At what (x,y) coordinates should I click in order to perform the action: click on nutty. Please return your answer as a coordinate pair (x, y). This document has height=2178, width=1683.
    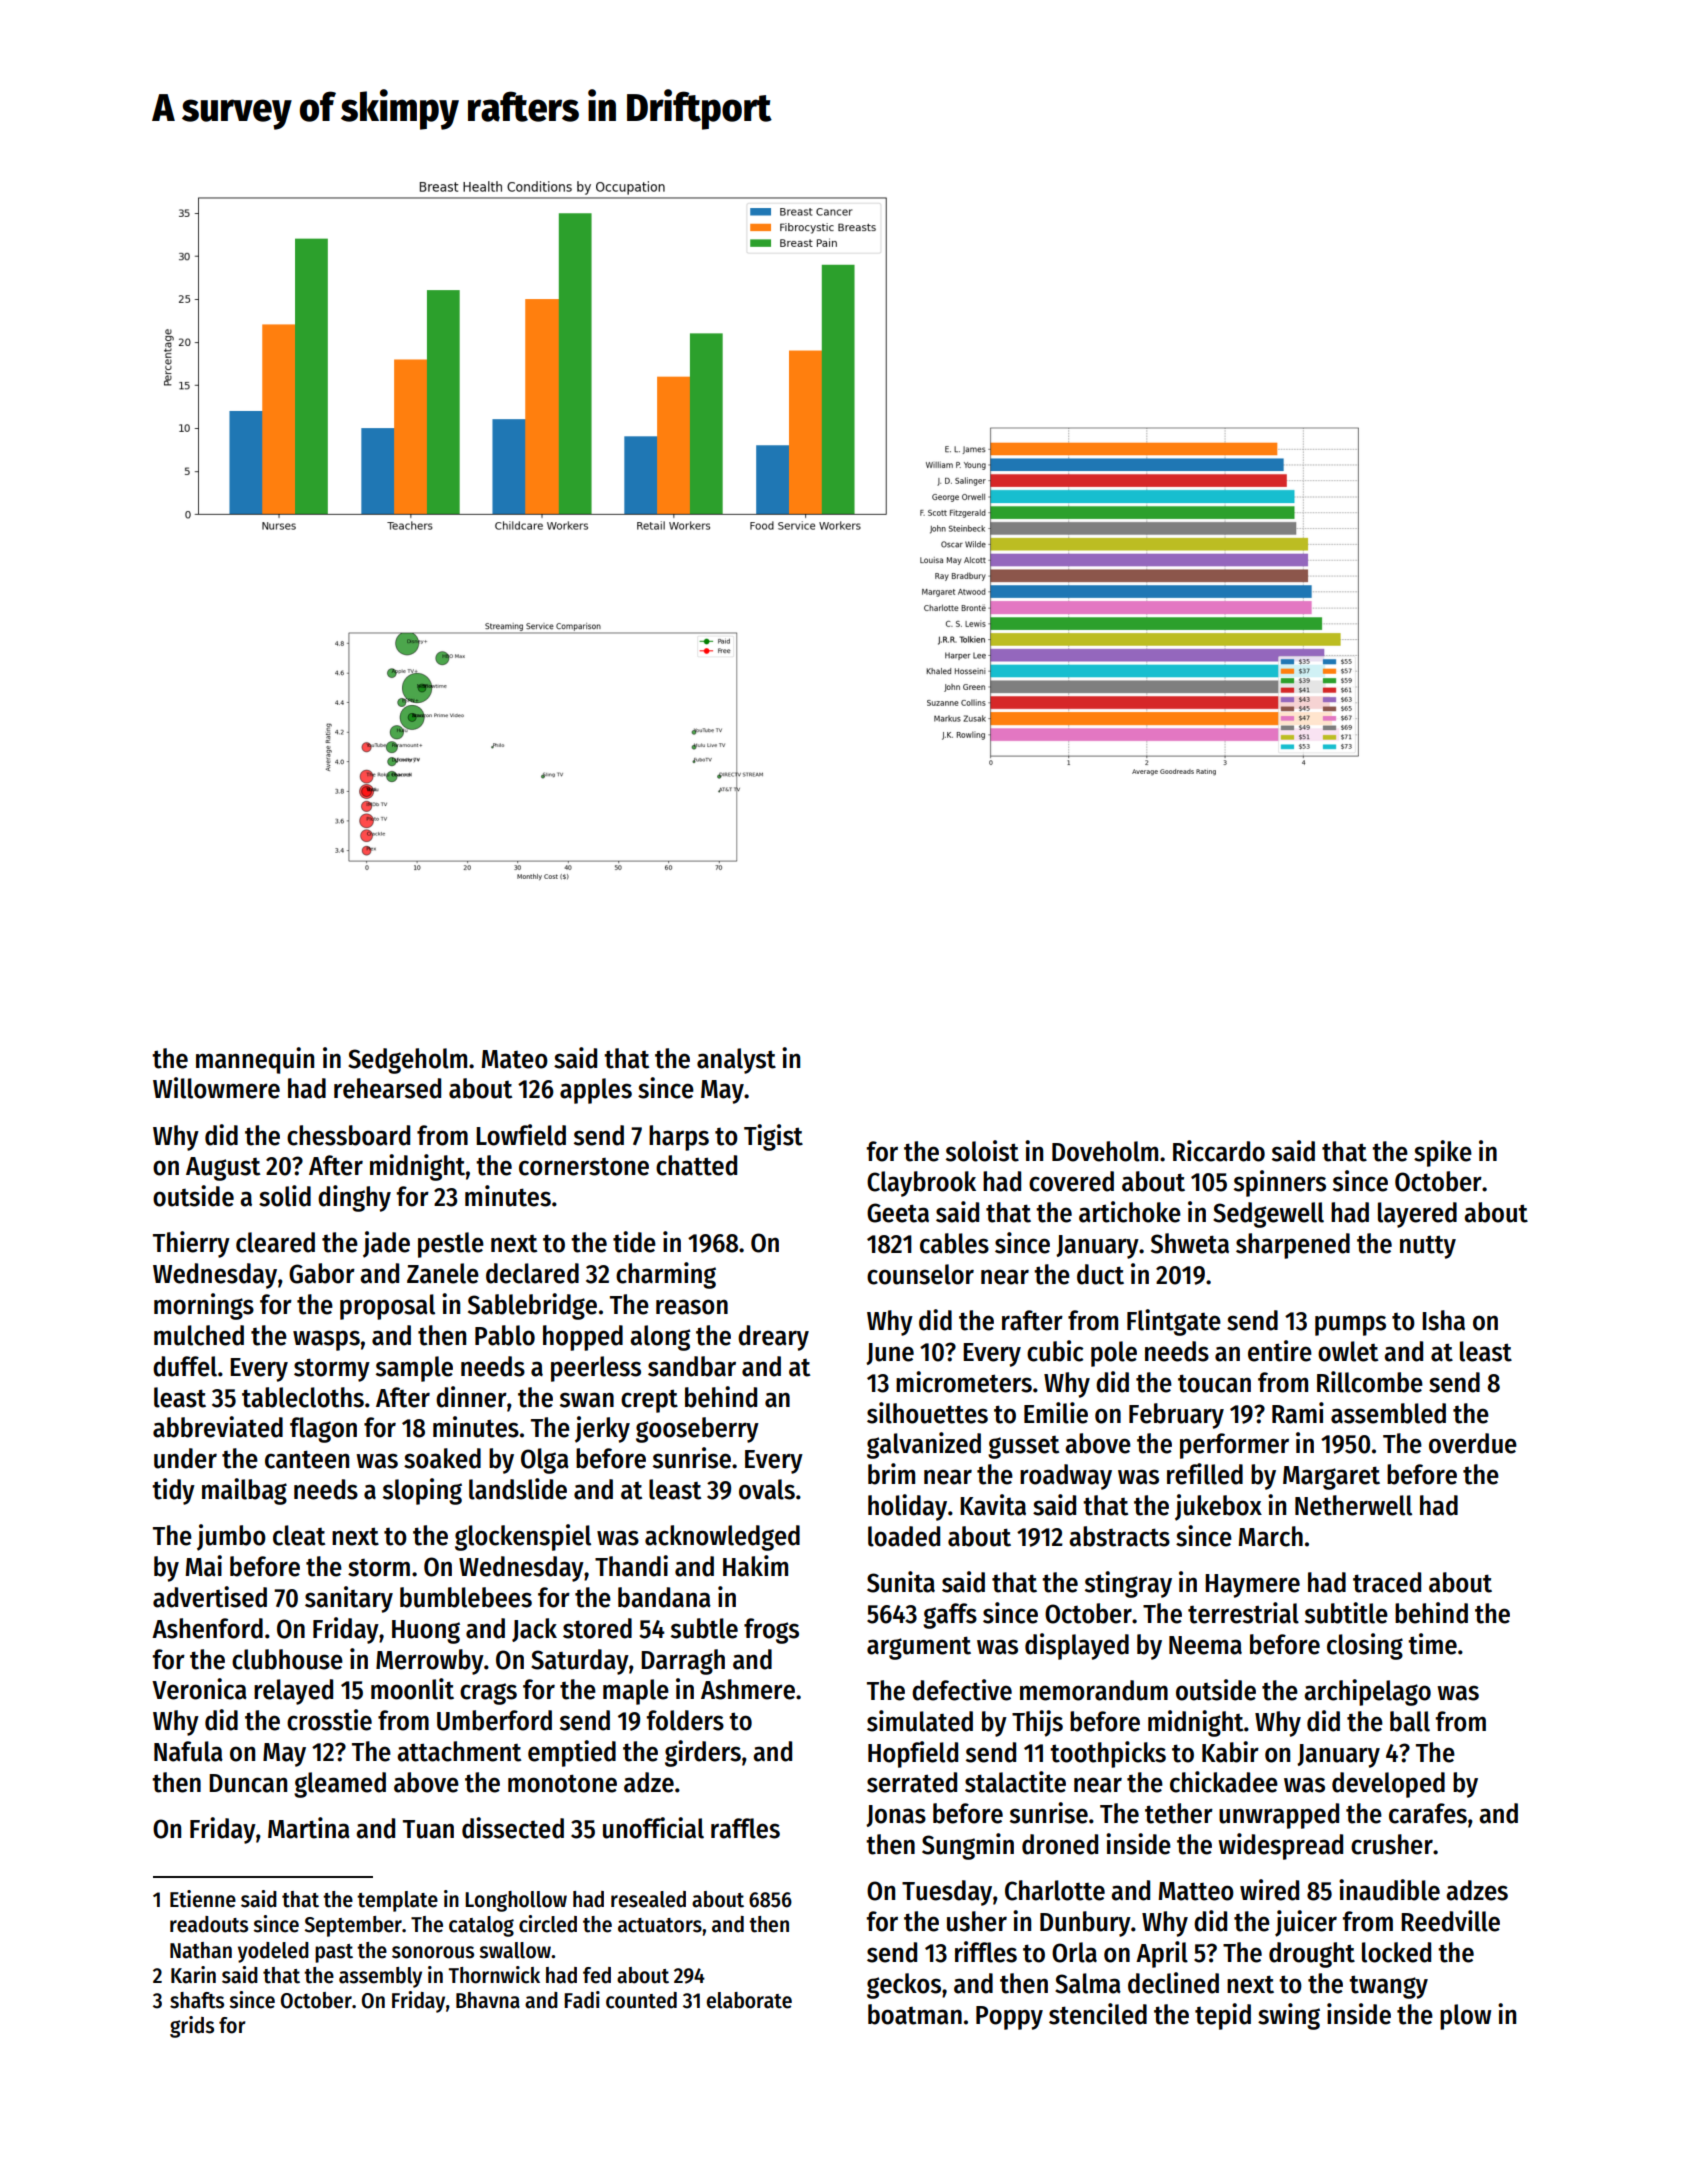
    Looking at the image, I should click on (1428, 1247).
